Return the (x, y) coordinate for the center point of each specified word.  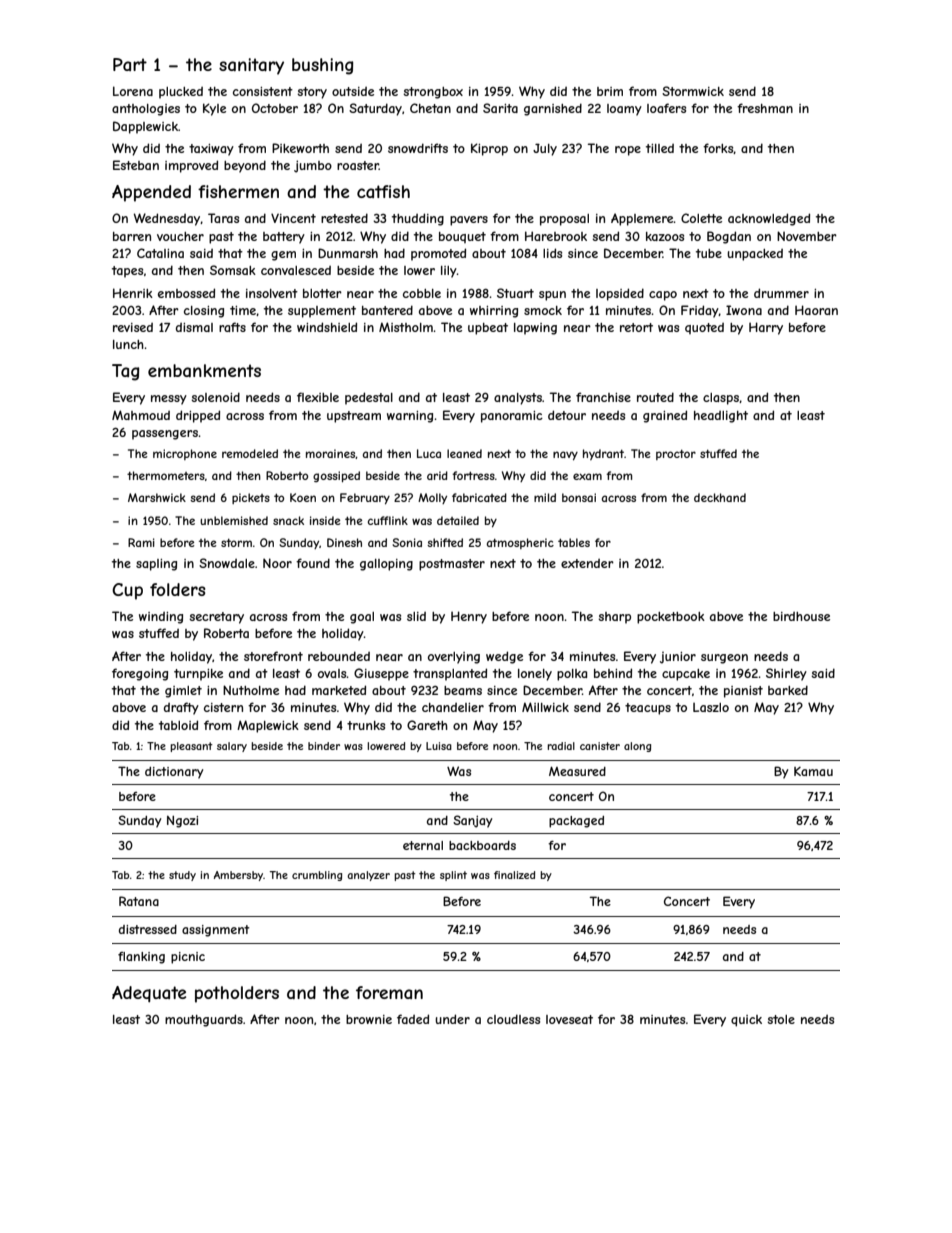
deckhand (720, 497)
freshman (765, 108)
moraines (330, 453)
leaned (464, 453)
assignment (216, 931)
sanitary (251, 66)
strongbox (433, 93)
